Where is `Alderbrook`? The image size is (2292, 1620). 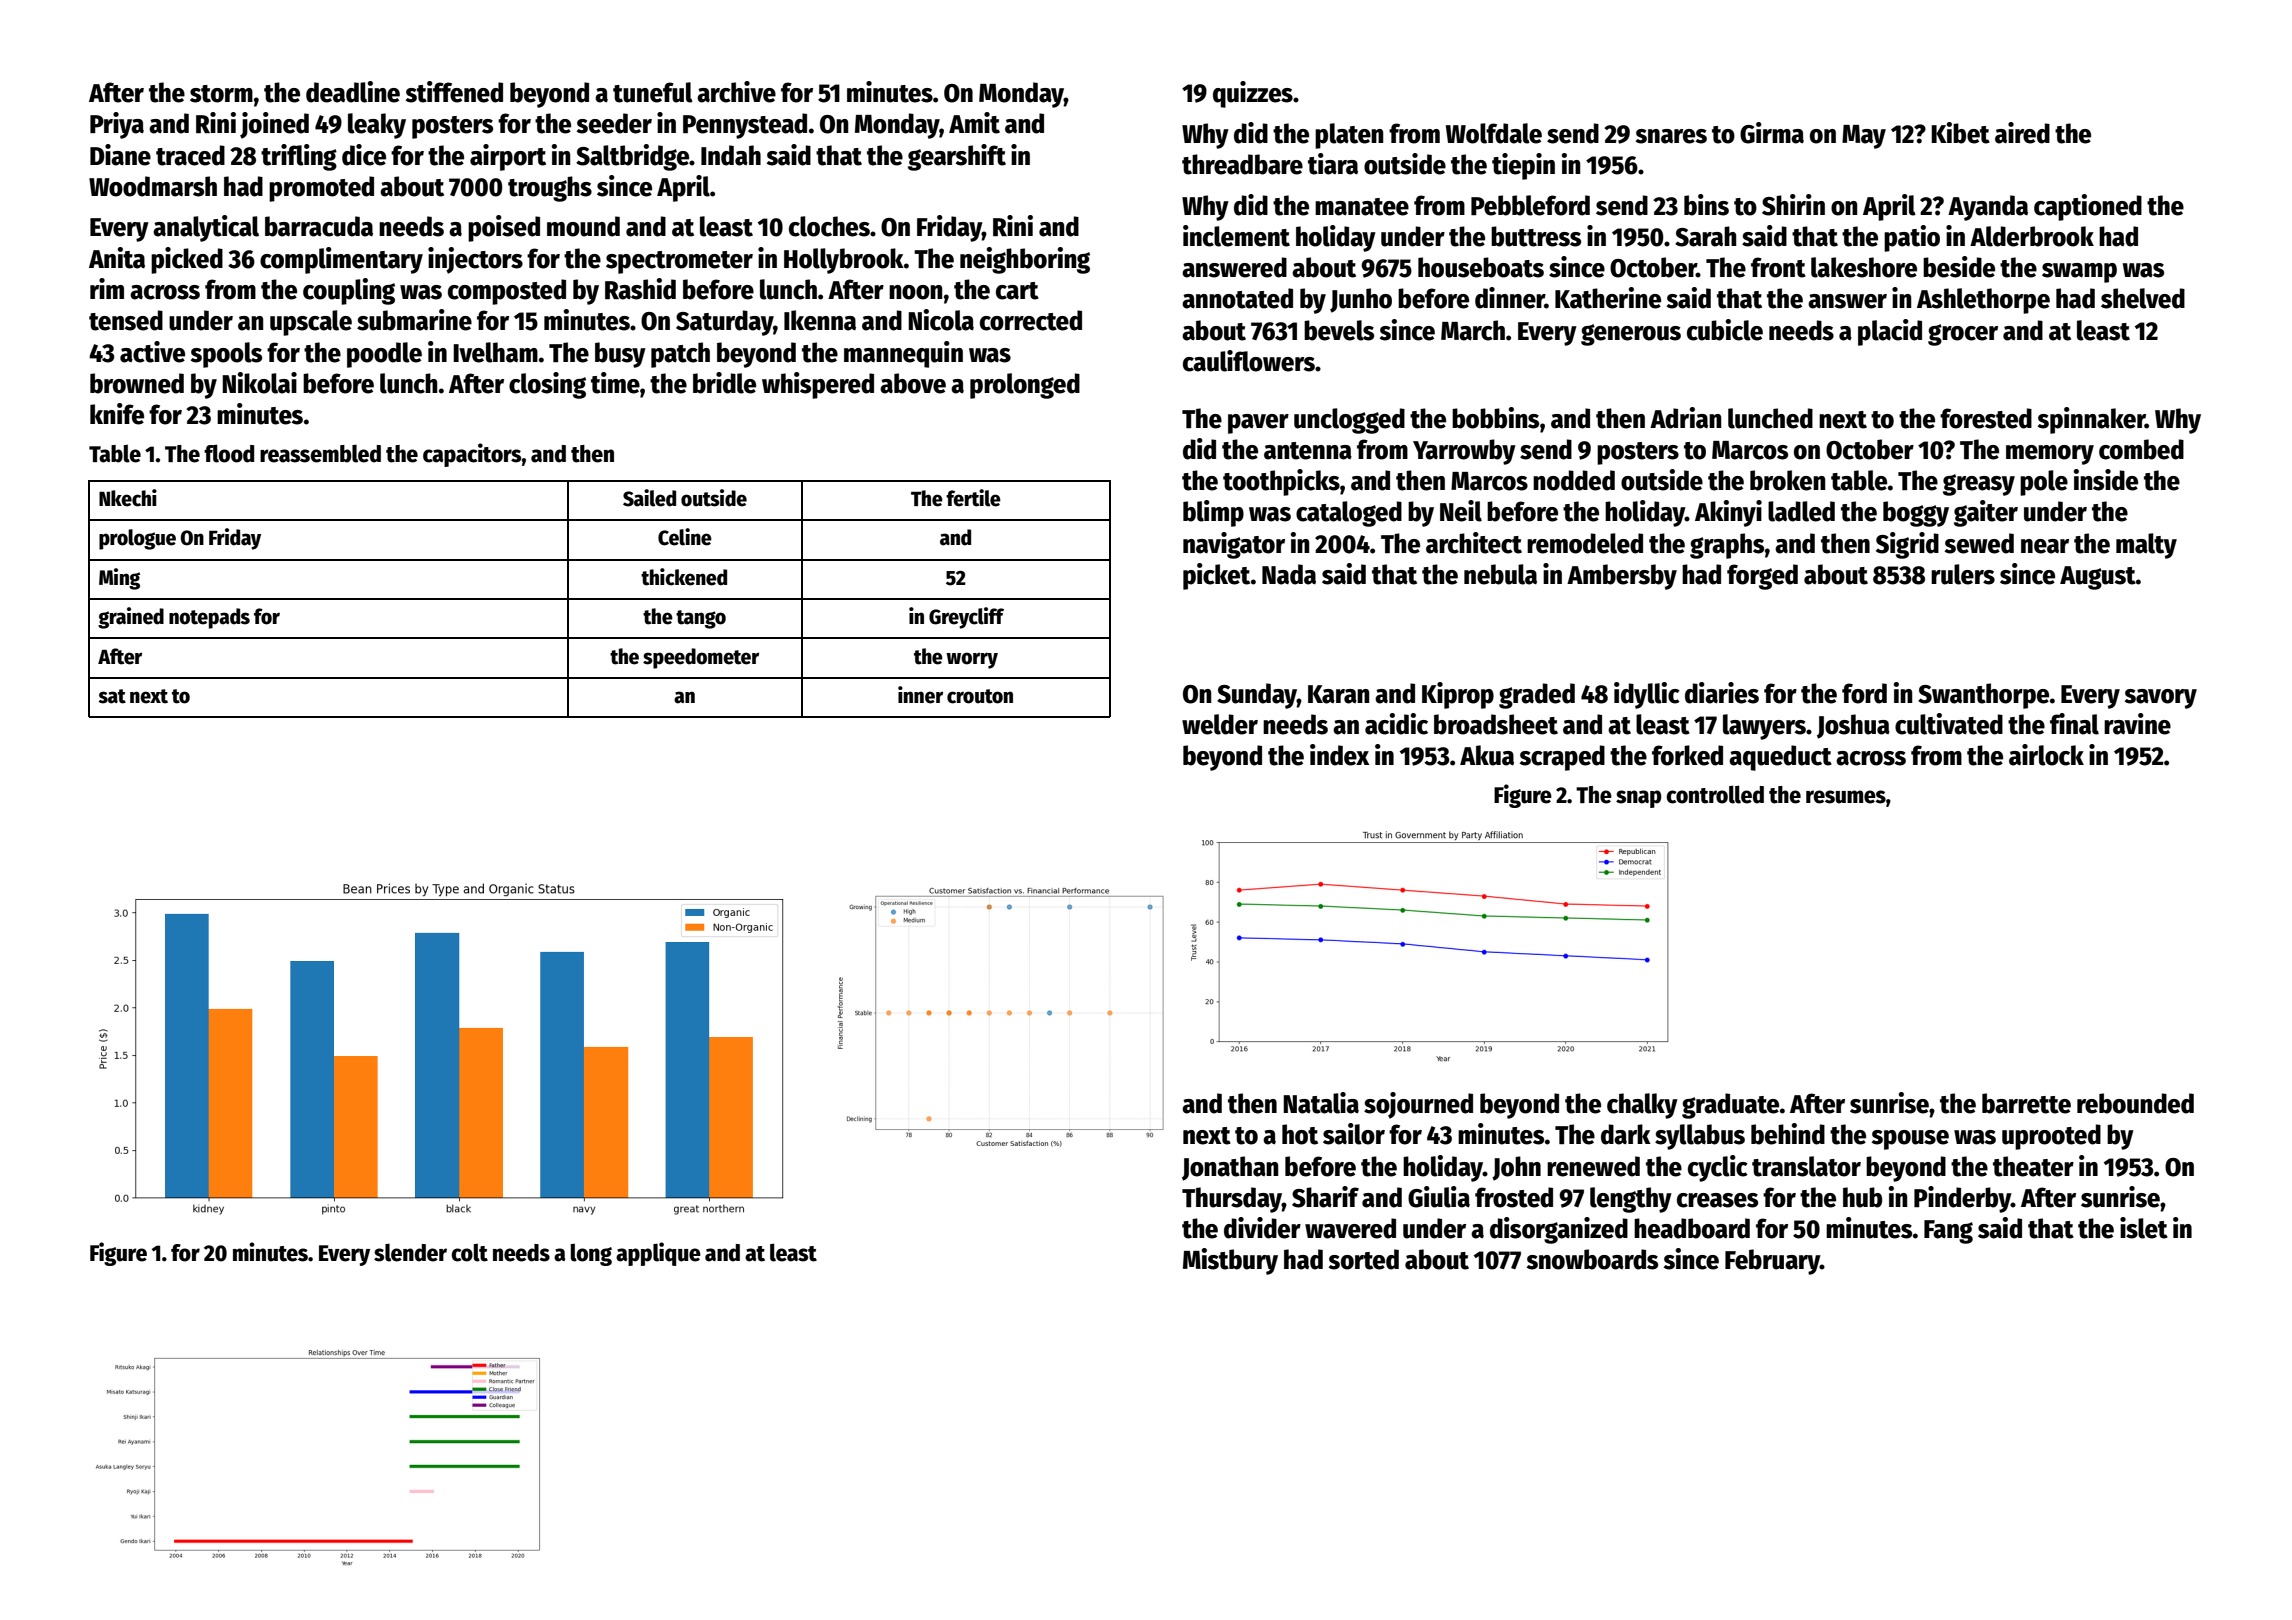
Alderbrook is located at coordinates (2032, 236).
